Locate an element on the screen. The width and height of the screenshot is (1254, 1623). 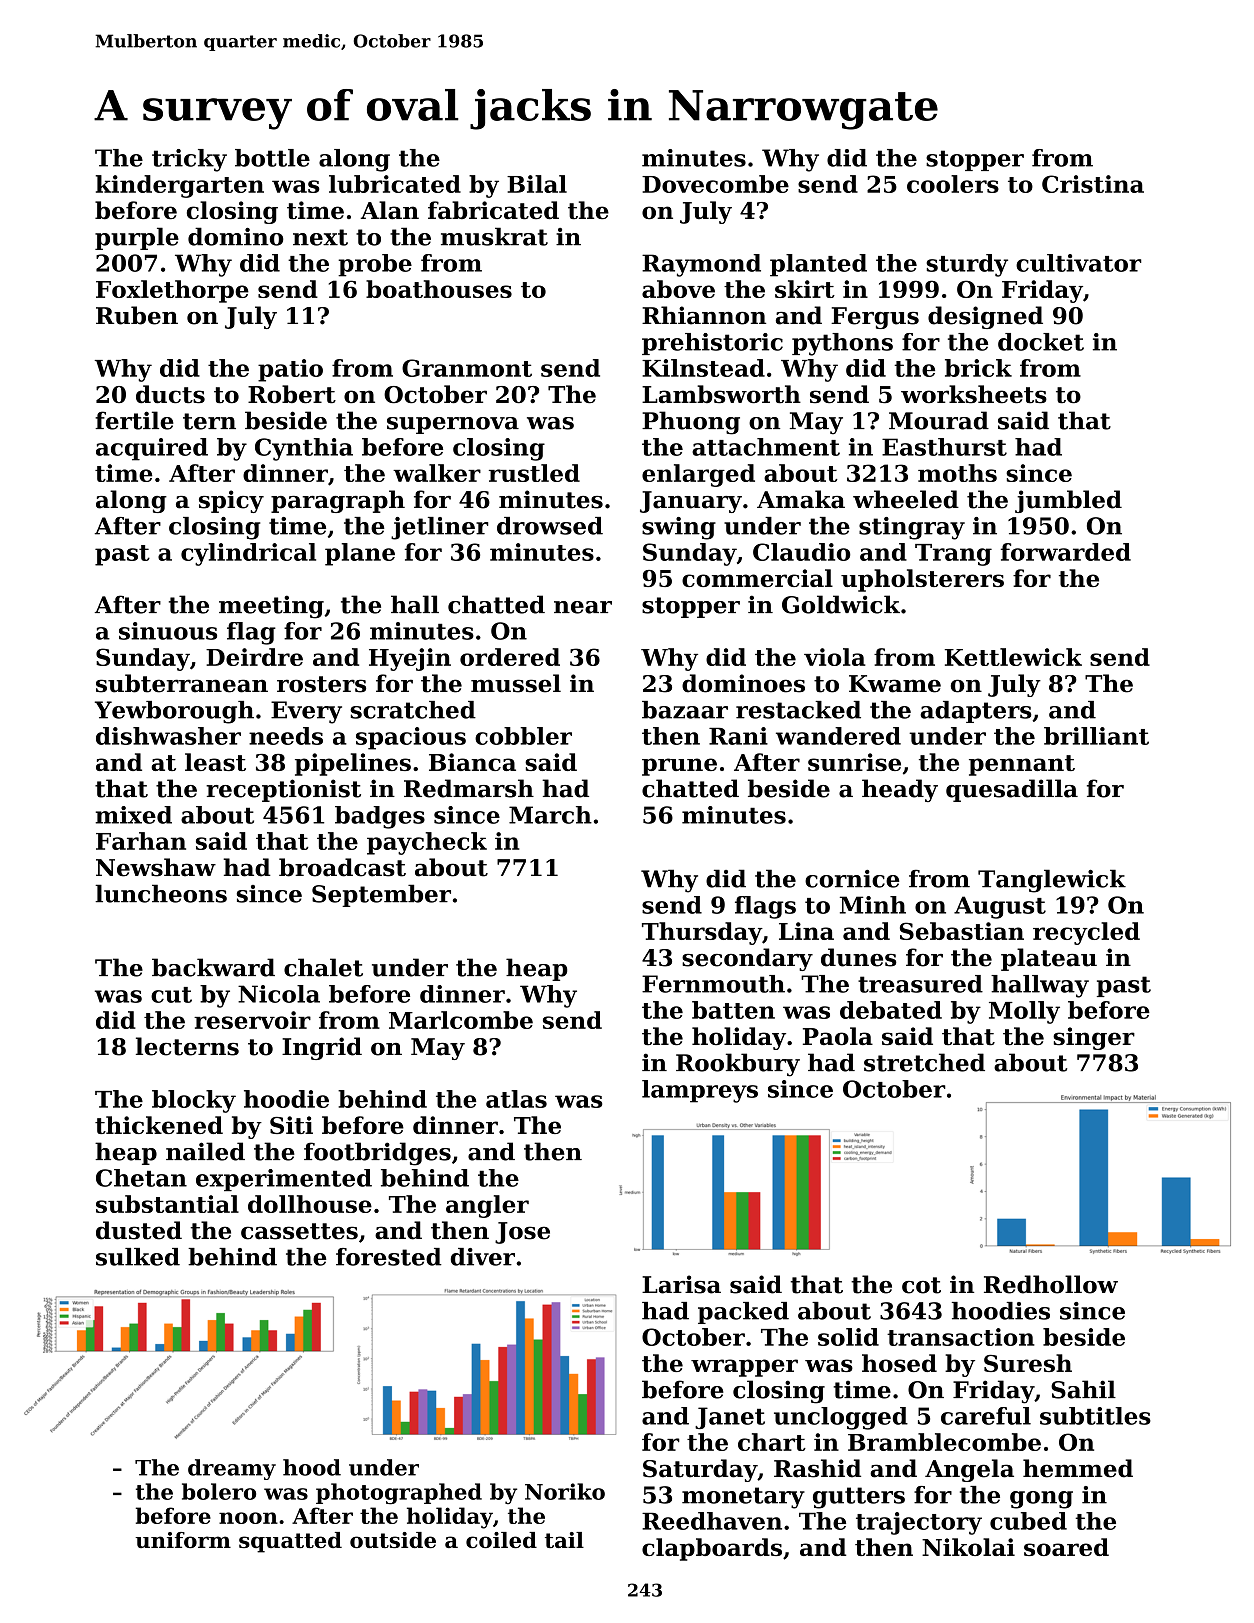
Rookbury is located at coordinates (738, 1065).
